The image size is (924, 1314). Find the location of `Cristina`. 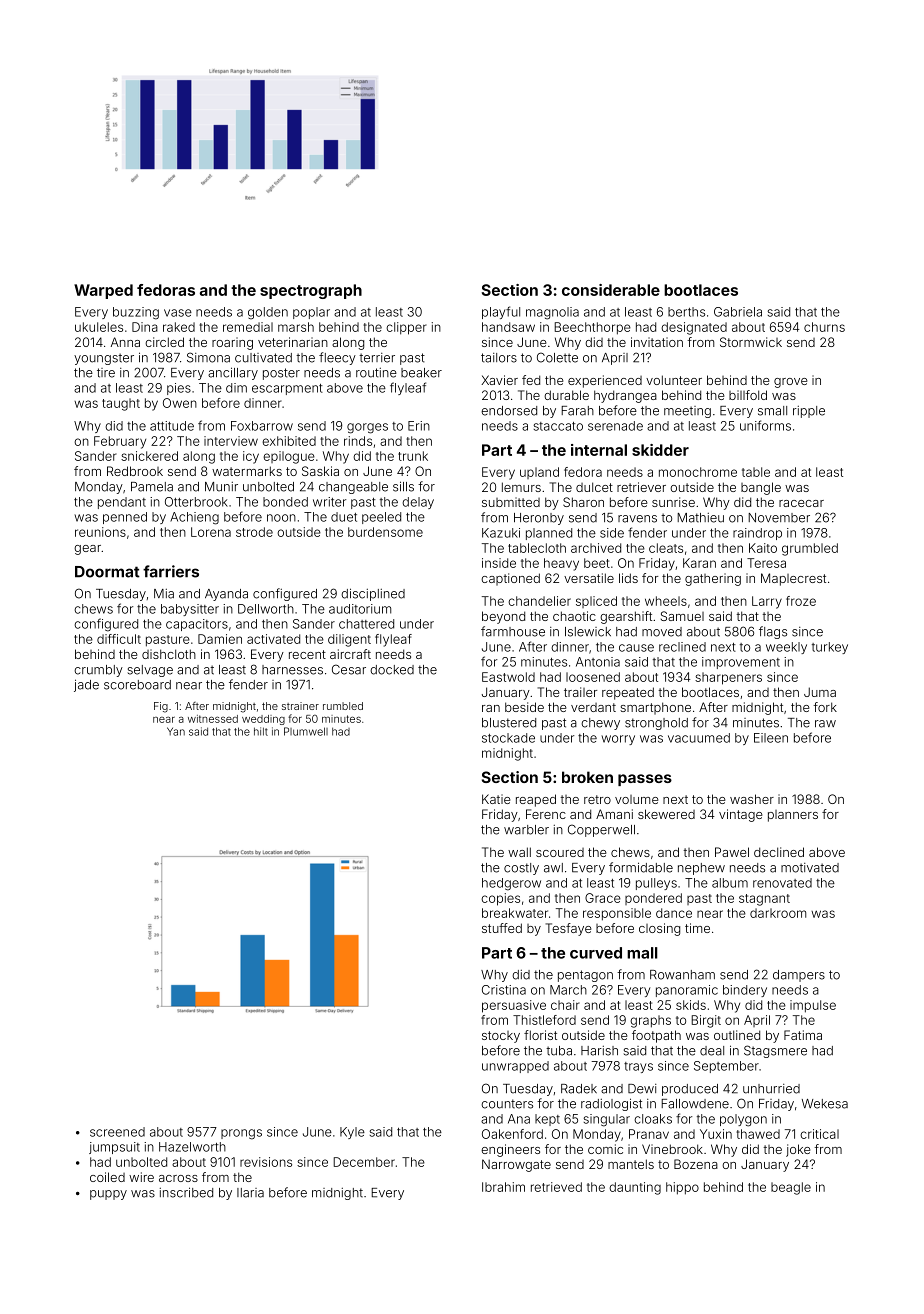

Cristina is located at coordinates (504, 990).
